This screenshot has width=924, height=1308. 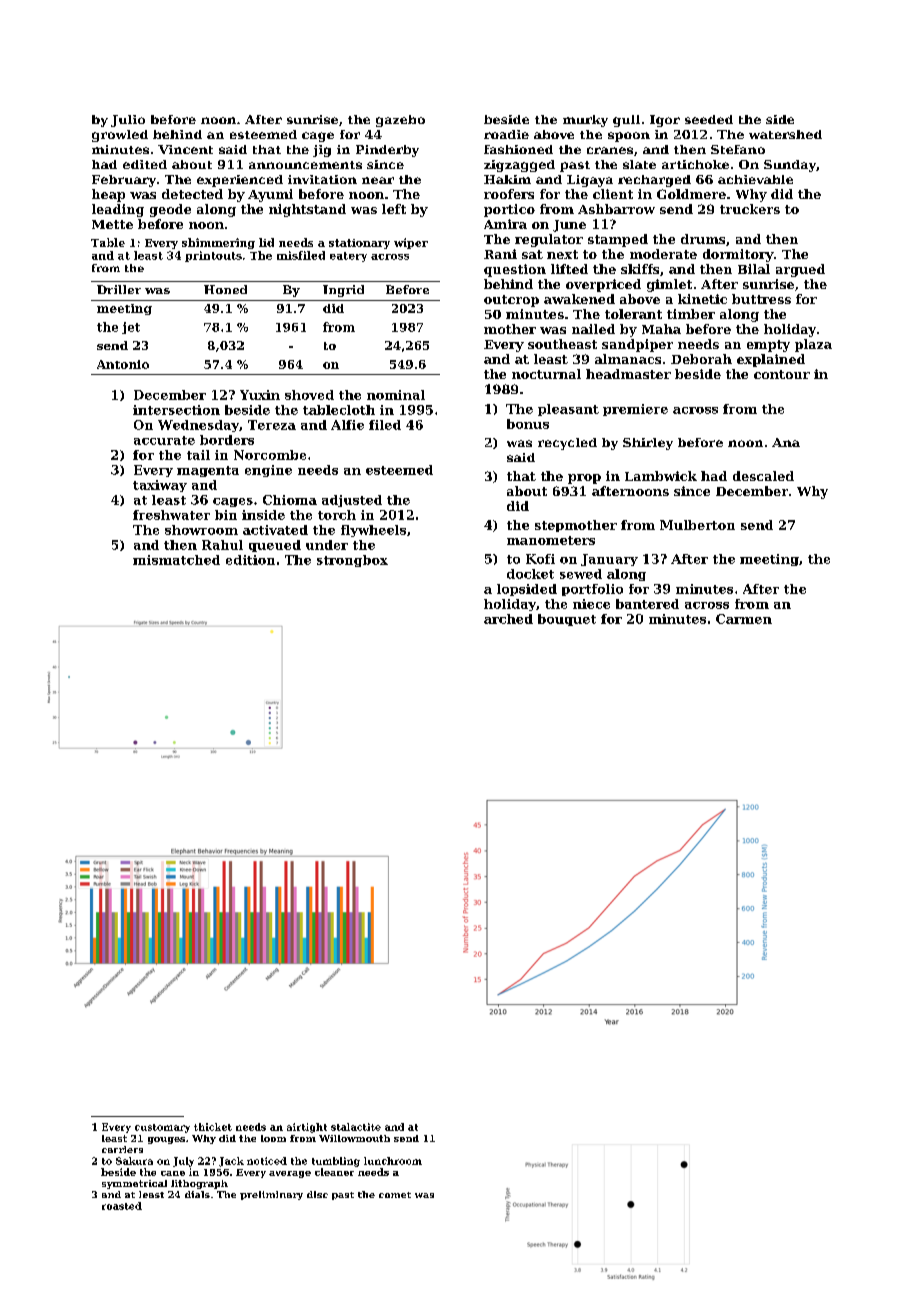 I want to click on lunchroom, so click(x=393, y=1161).
